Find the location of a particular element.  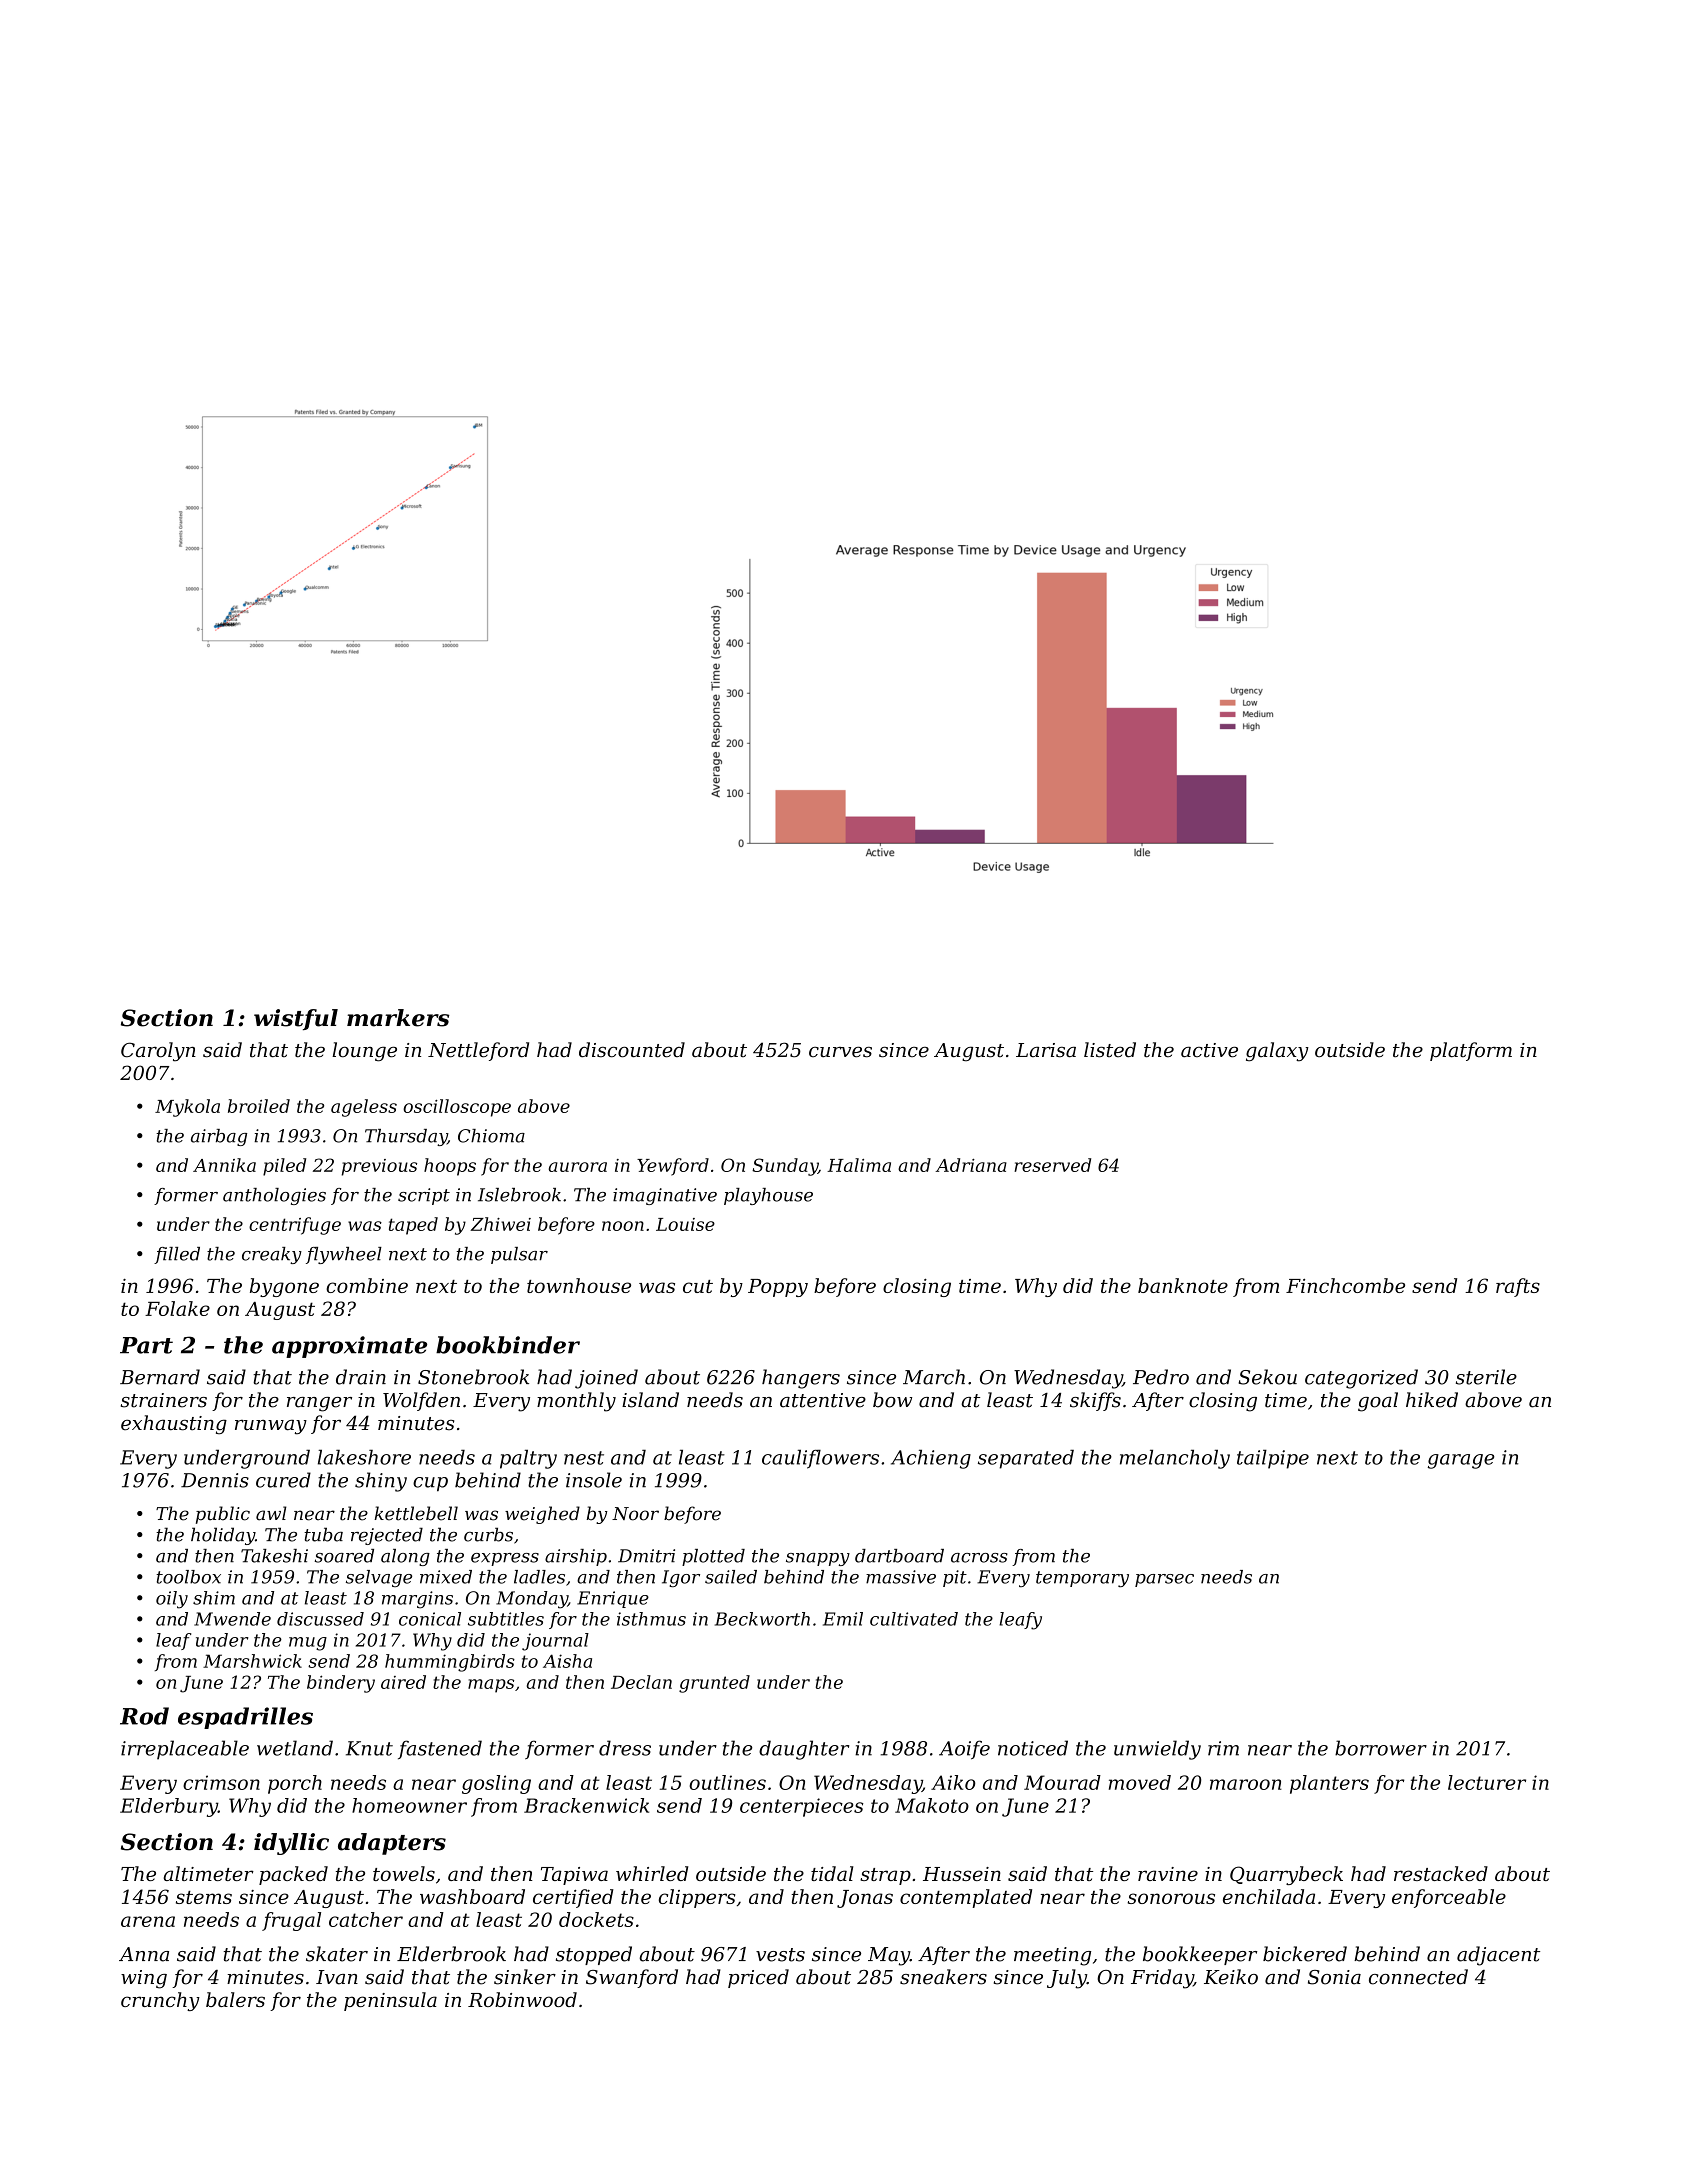

fastened is located at coordinates (440, 1749).
